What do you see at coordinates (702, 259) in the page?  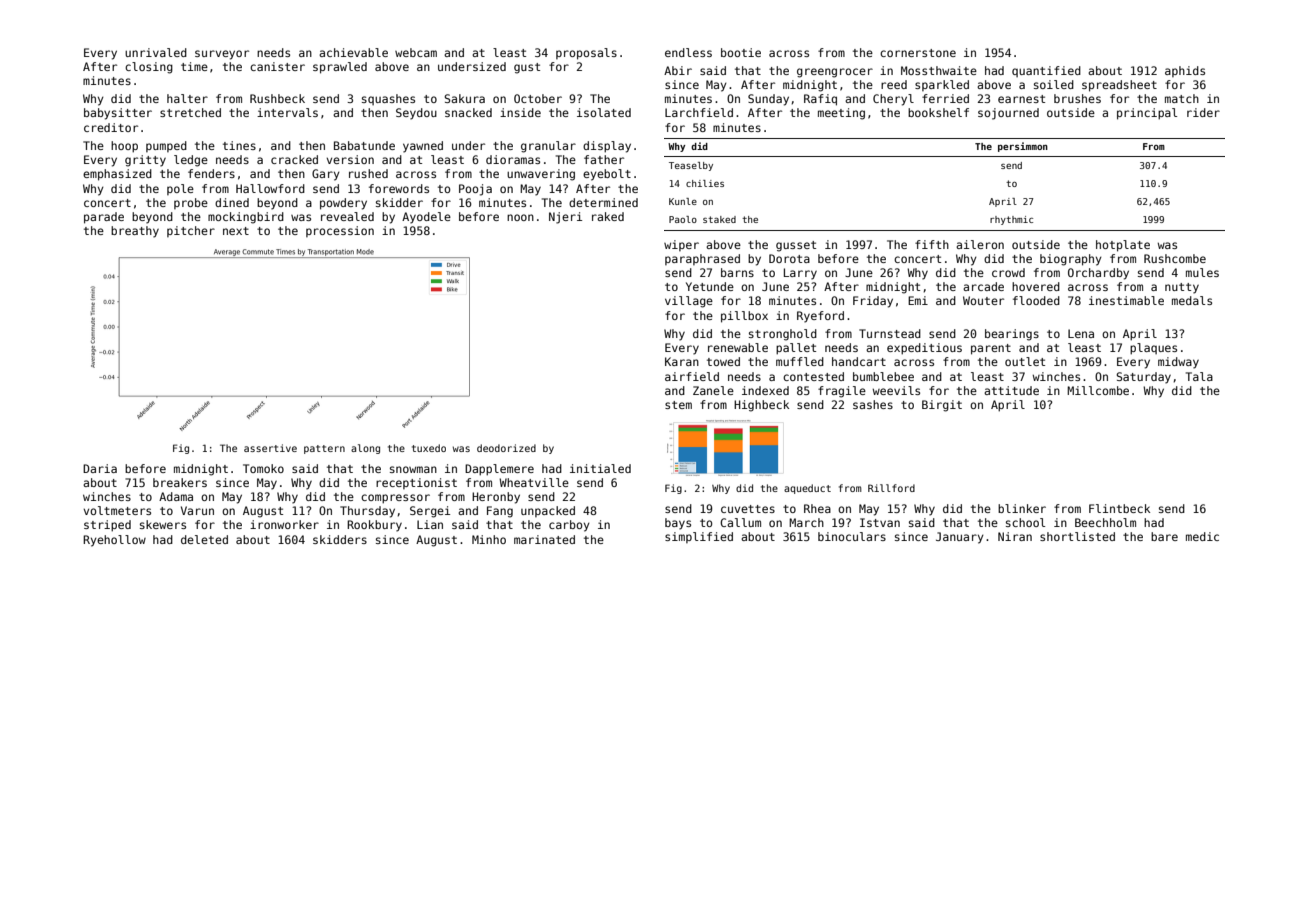 I see `paraphrased` at bounding box center [702, 259].
